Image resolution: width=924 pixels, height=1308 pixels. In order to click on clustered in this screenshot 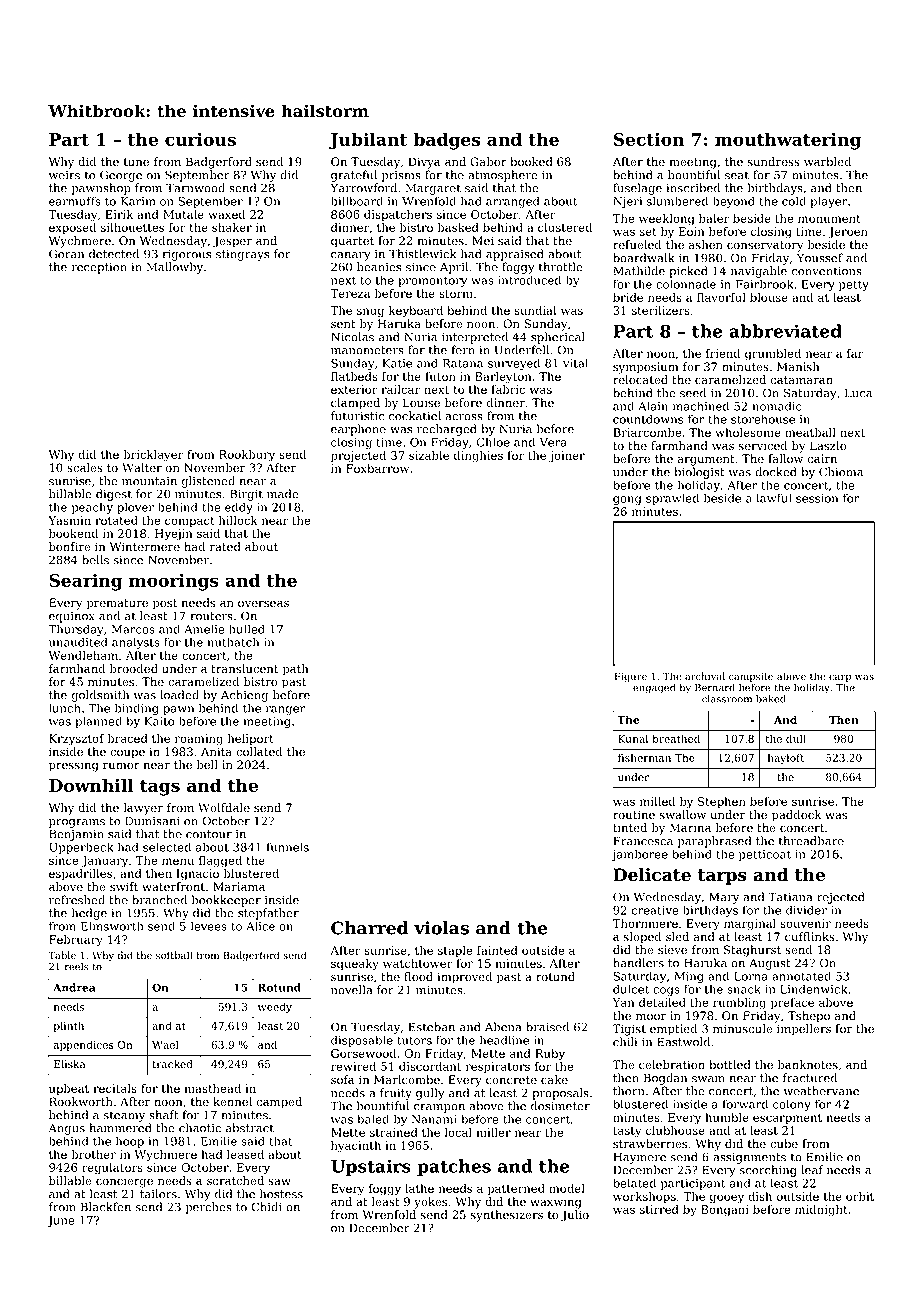, I will do `click(565, 227)`.
